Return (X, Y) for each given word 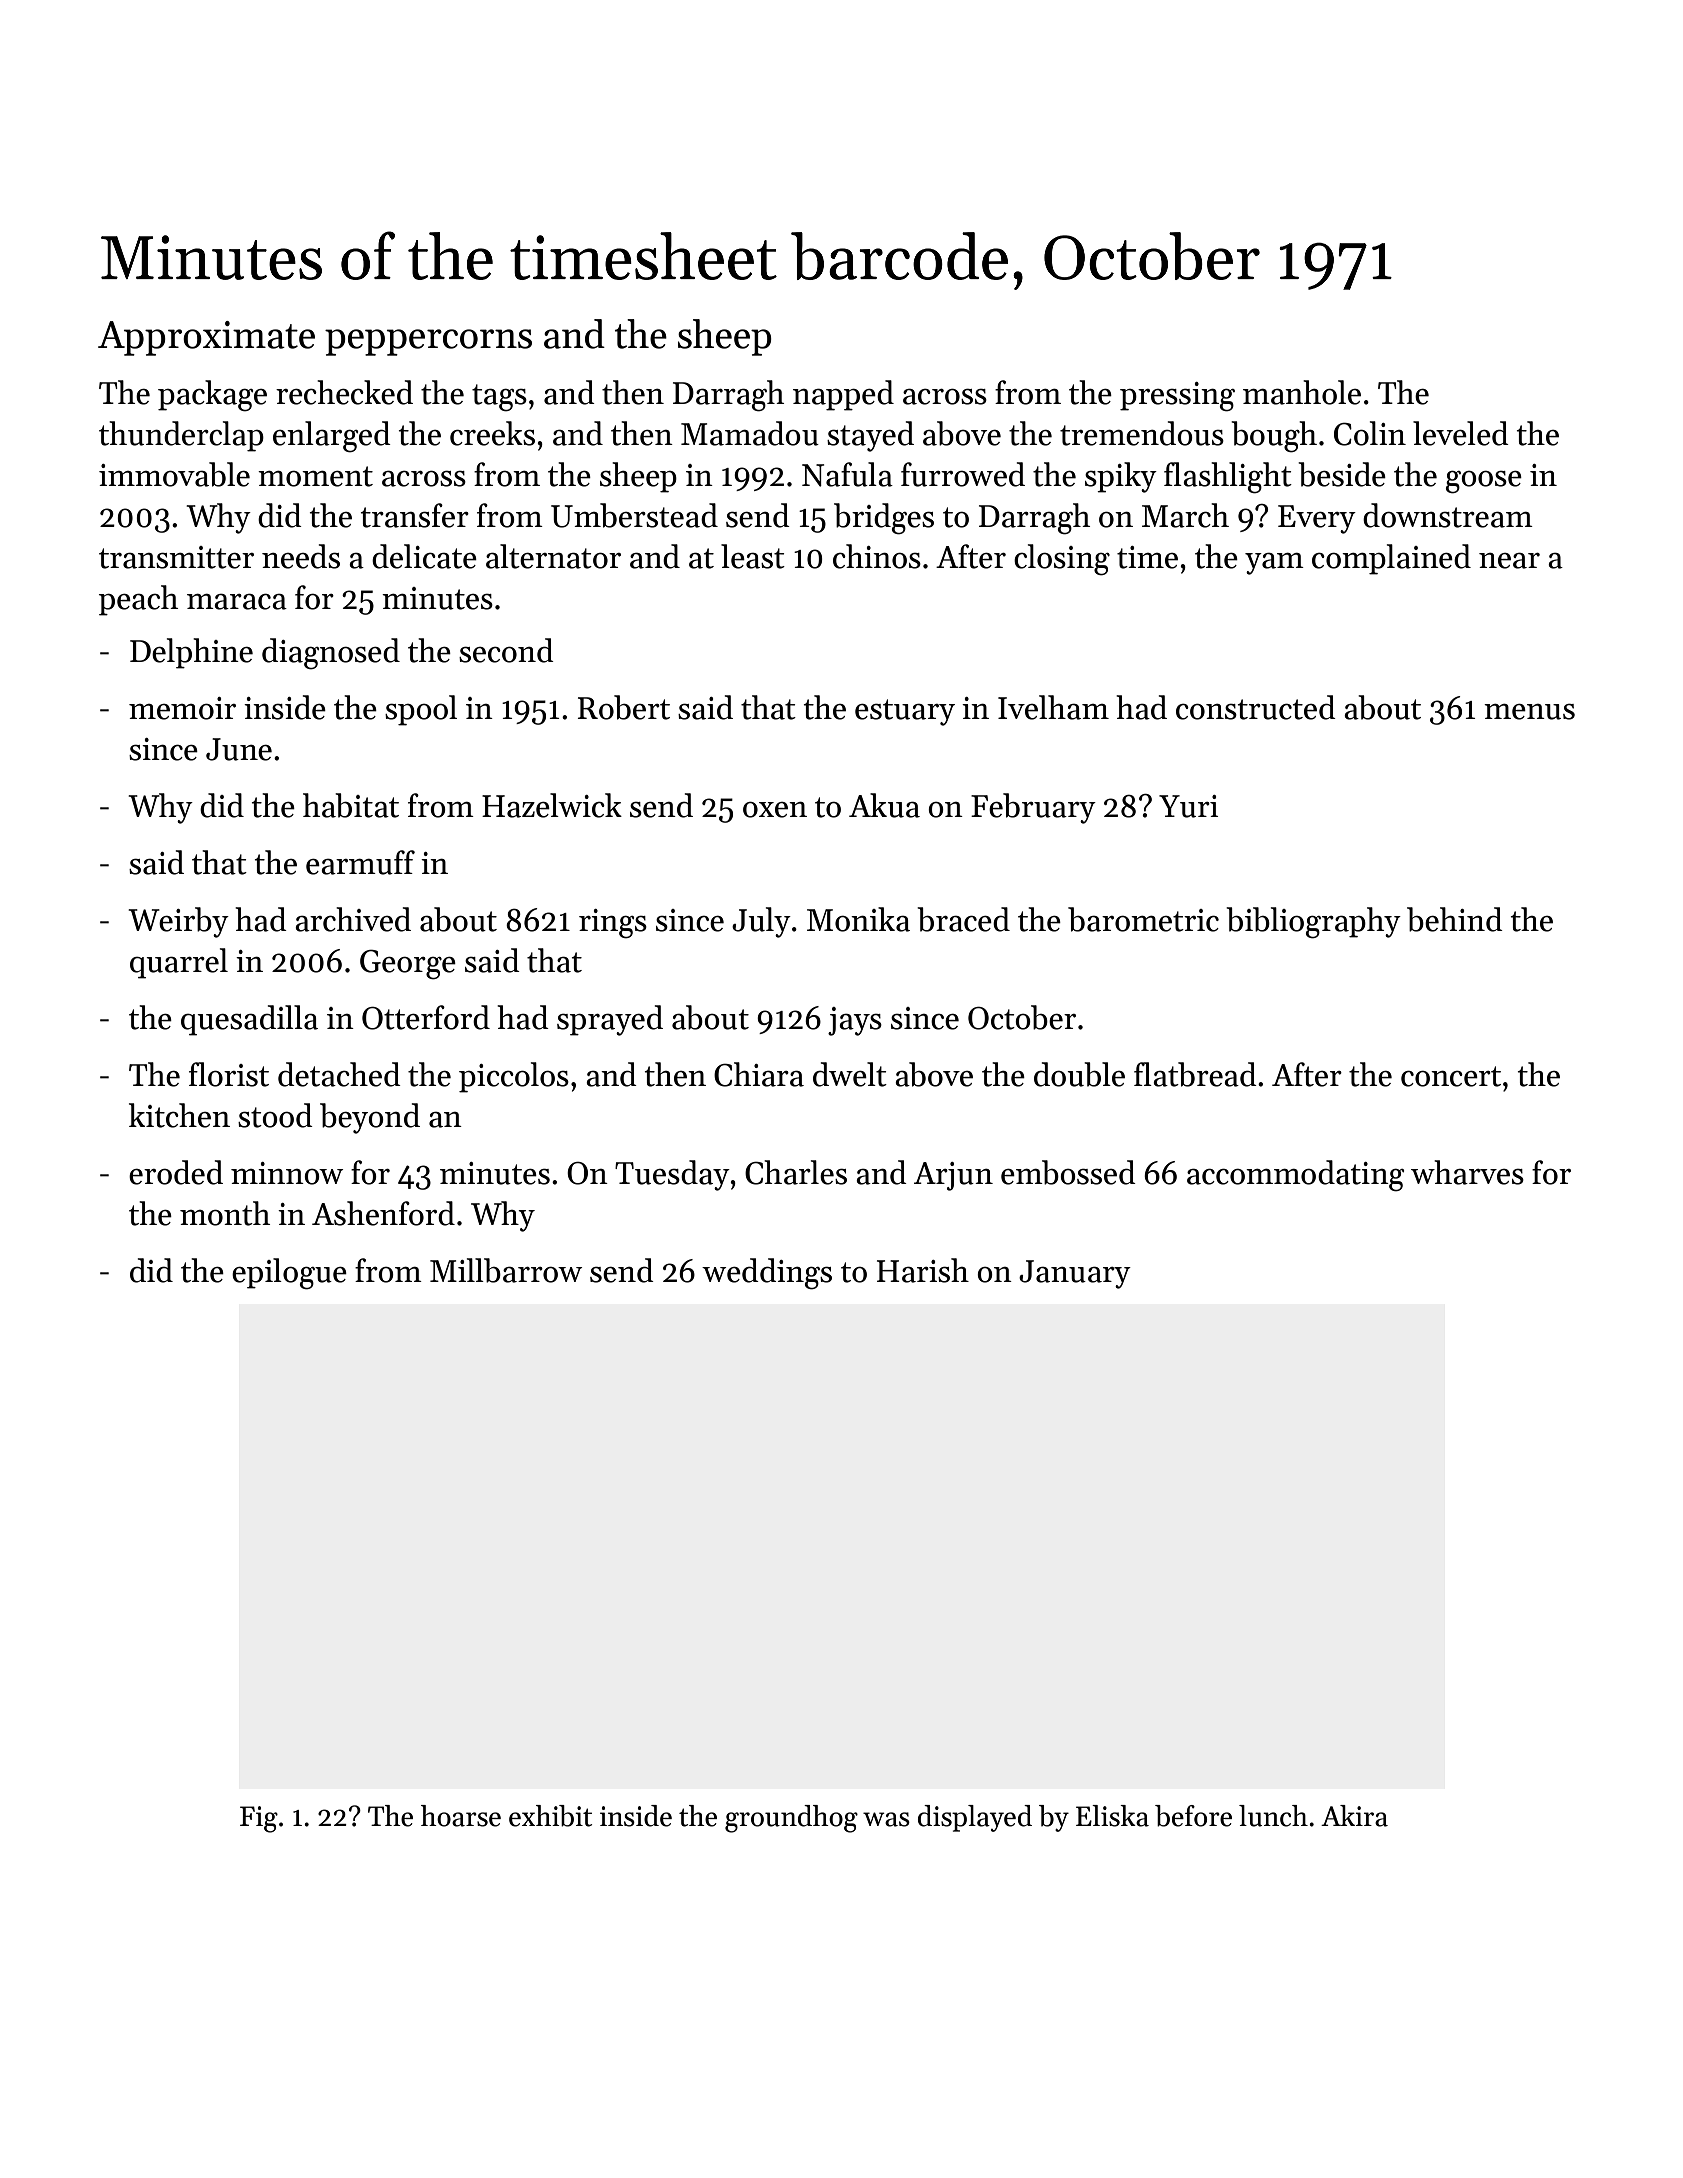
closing (1062, 560)
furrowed (963, 474)
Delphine (191, 653)
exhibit (550, 1816)
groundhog (791, 1819)
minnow (287, 1173)
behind (1455, 919)
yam (1274, 564)
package (212, 396)
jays (855, 1021)
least (753, 556)
